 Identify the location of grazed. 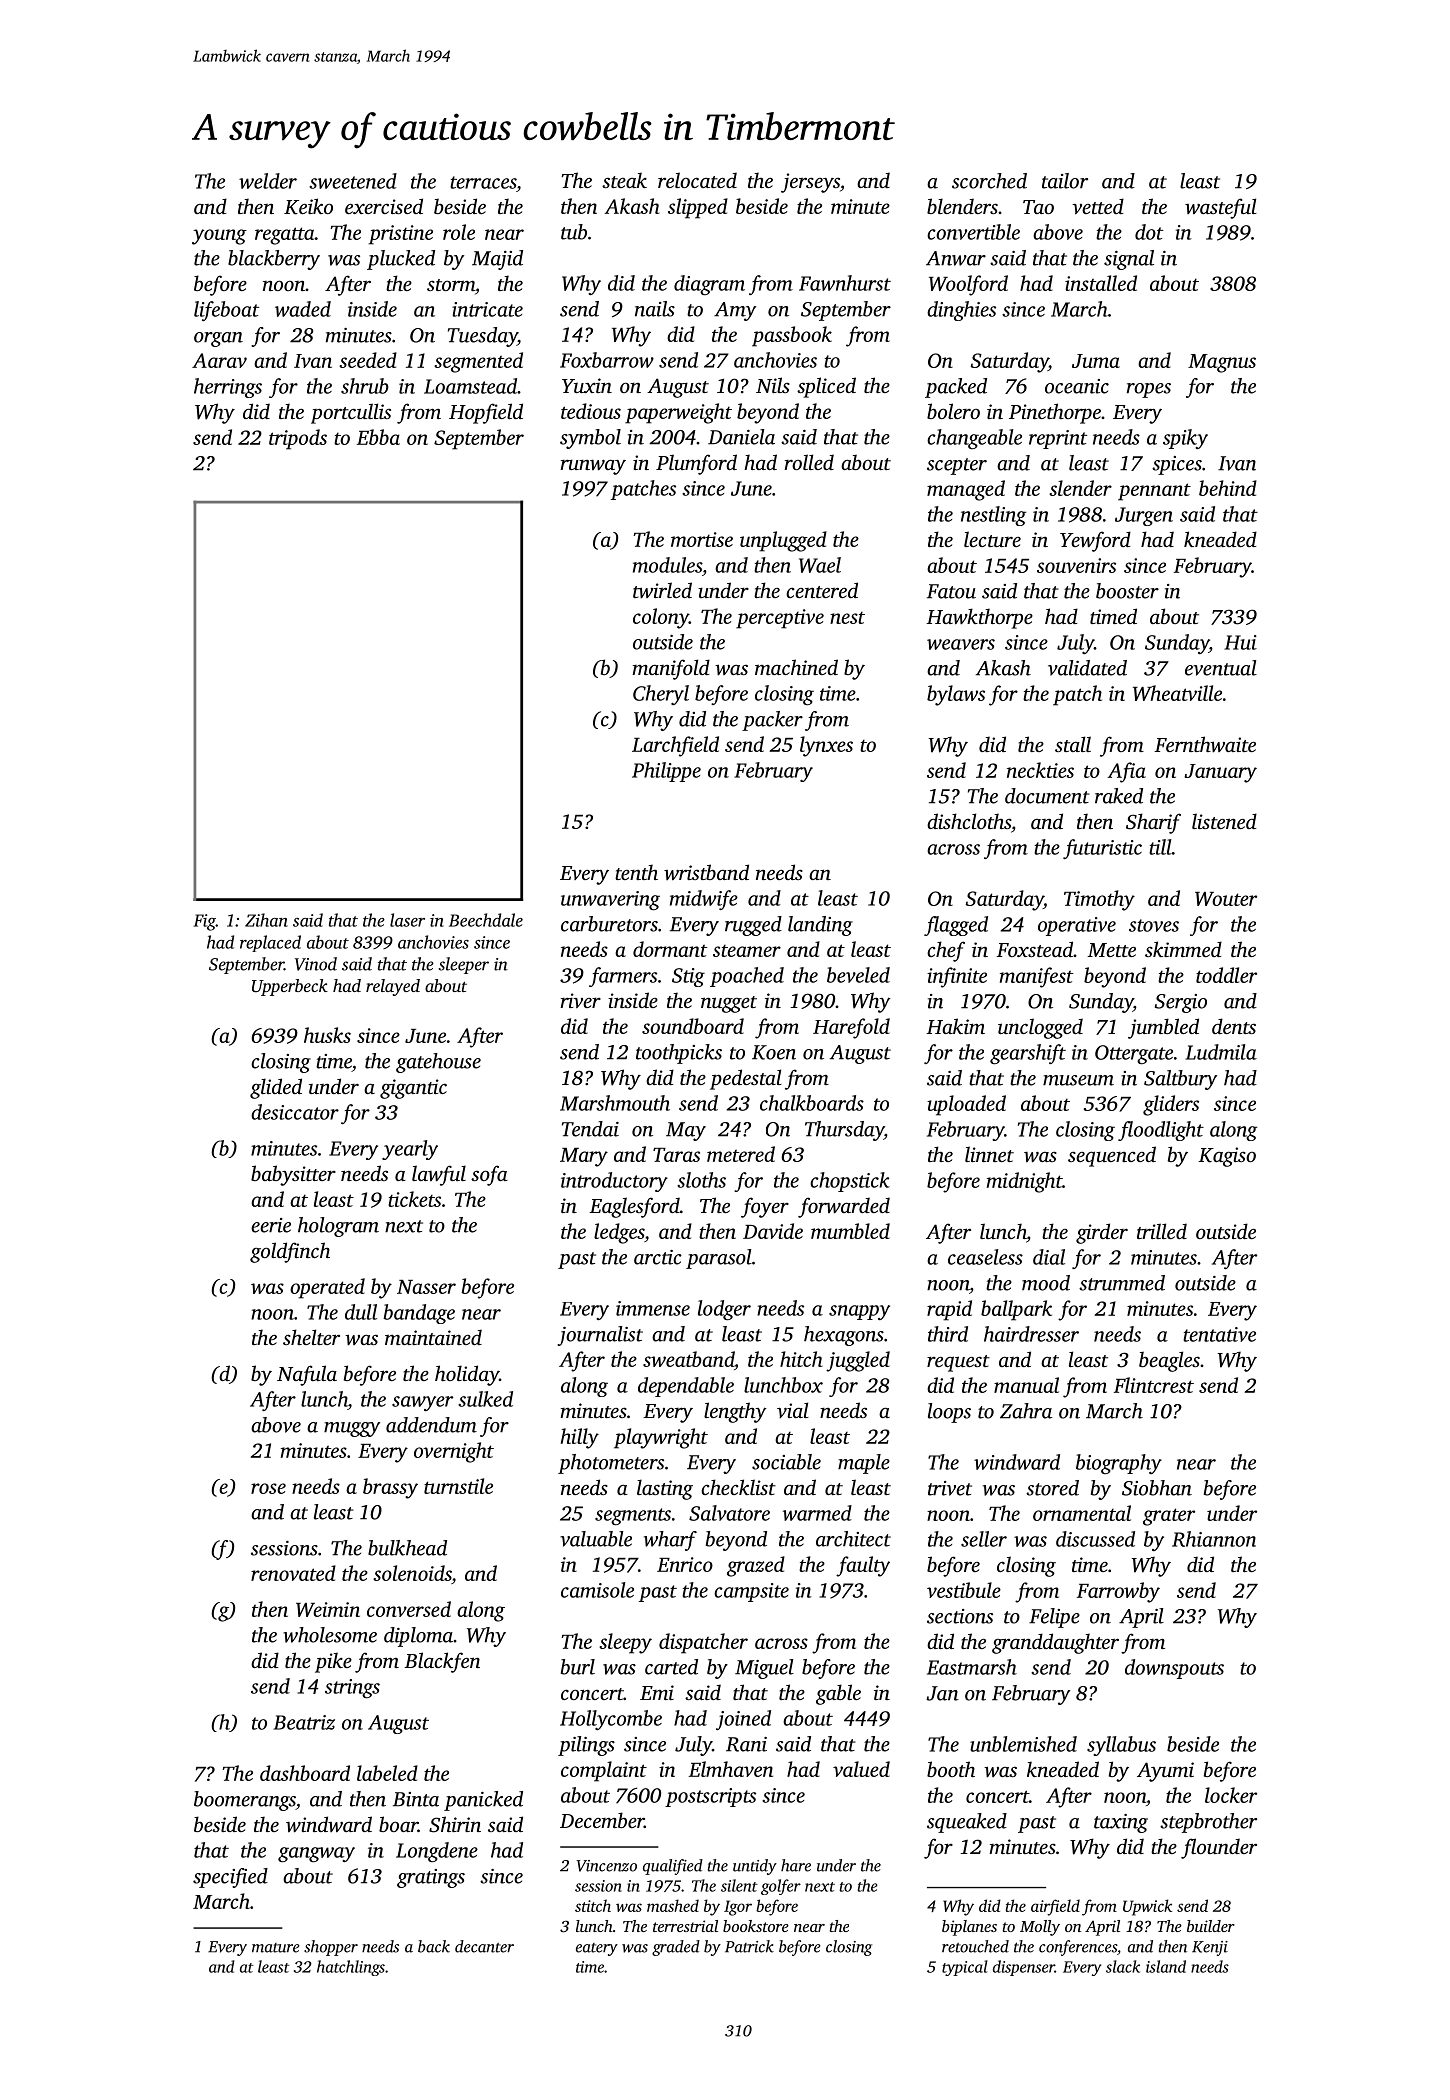
(756, 1566).
